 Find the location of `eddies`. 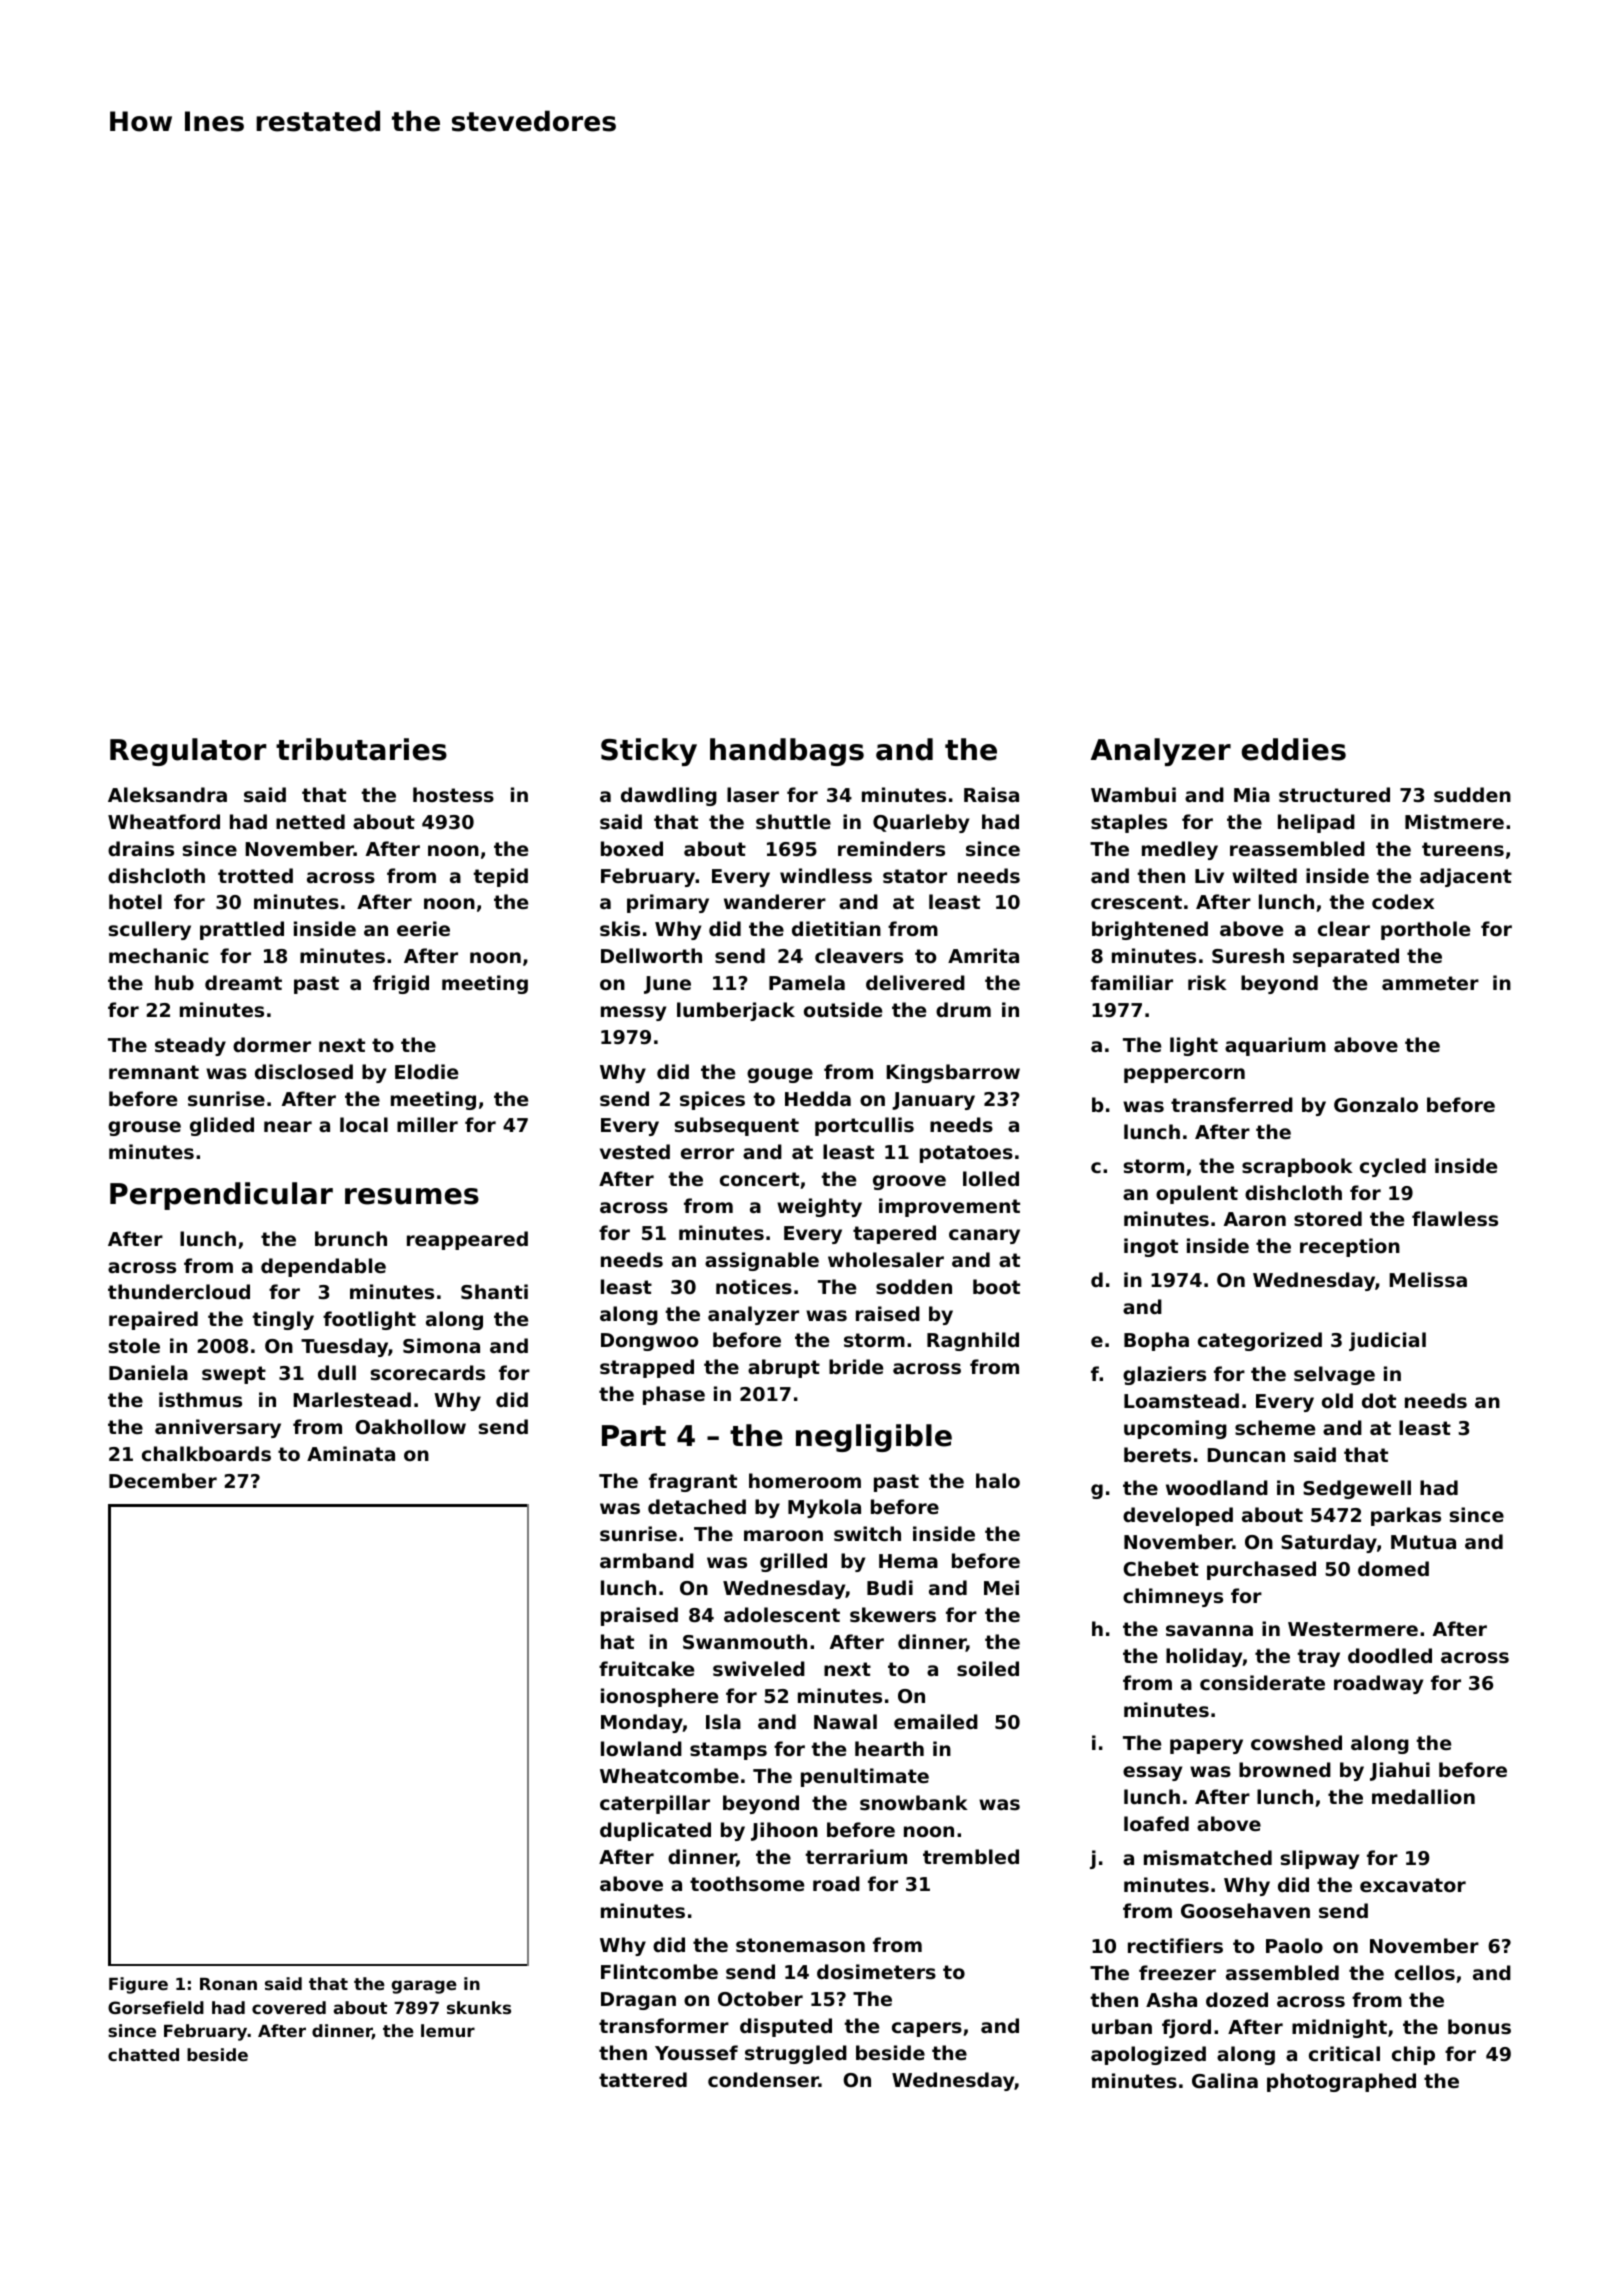

eddies is located at coordinates (1294, 749).
